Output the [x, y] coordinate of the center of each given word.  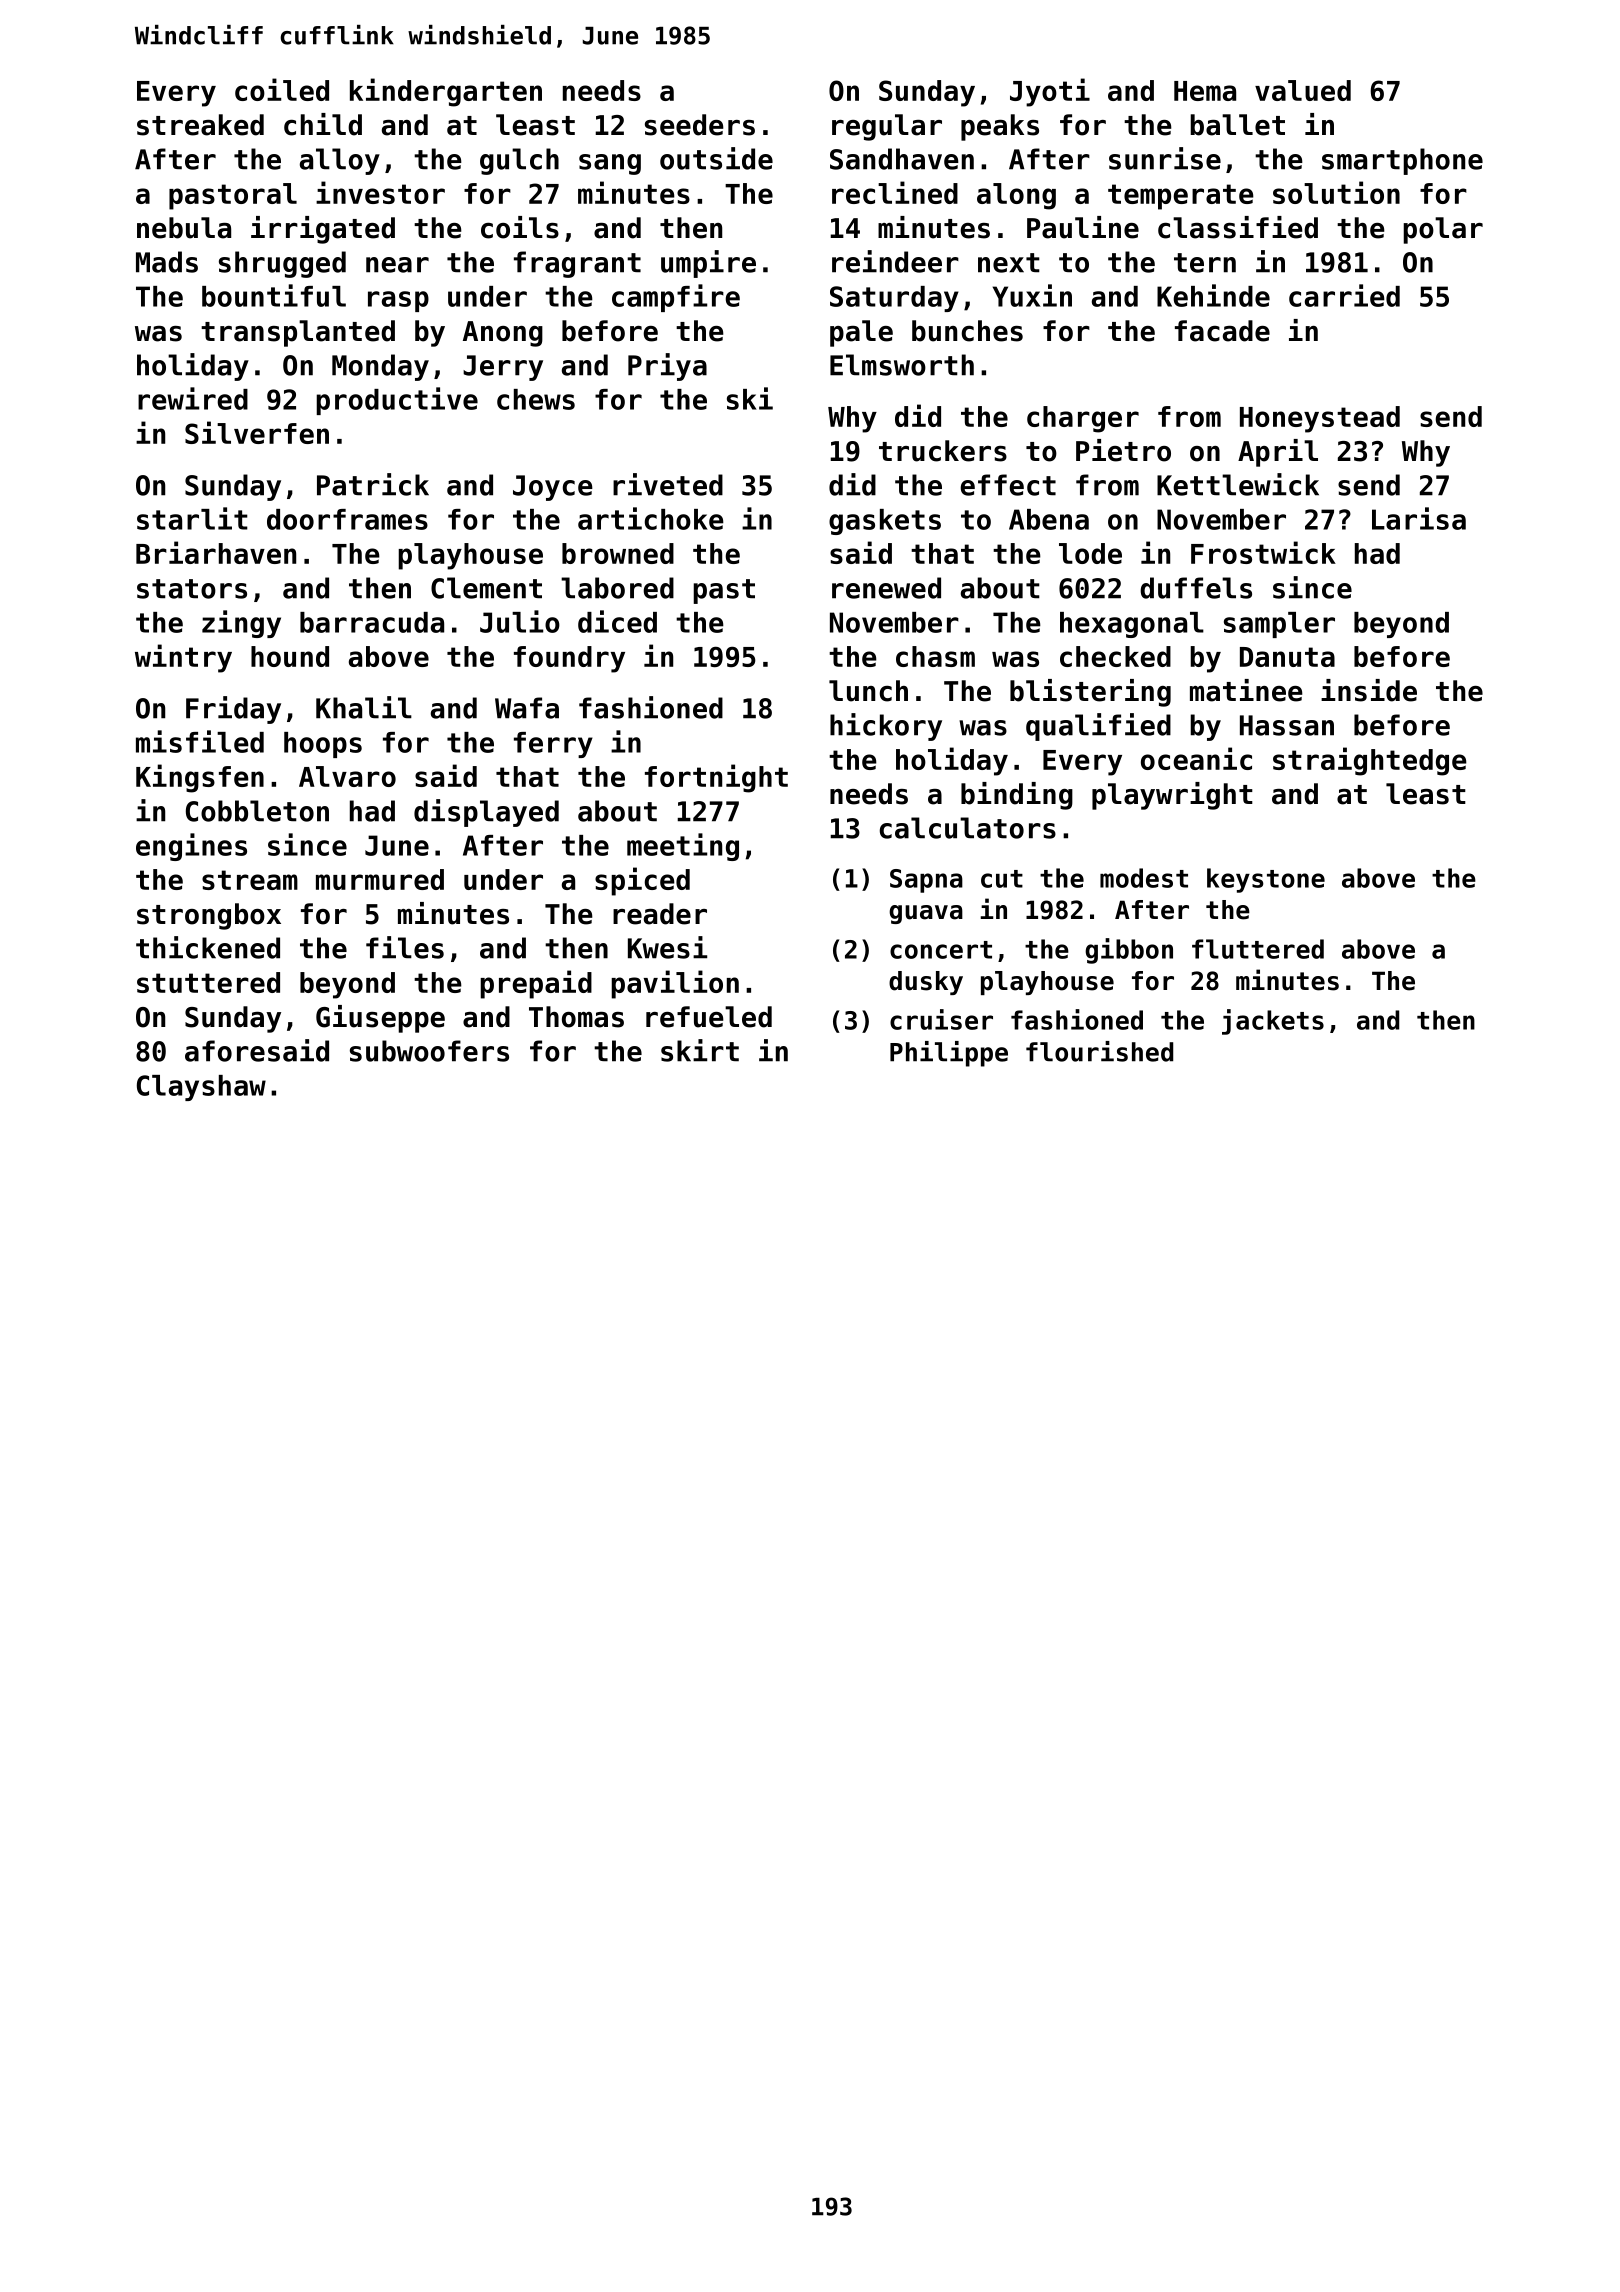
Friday [233, 710]
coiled [282, 89]
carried [1344, 295]
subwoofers [429, 1051]
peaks [1000, 127]
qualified [1098, 727]
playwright [1172, 796]
